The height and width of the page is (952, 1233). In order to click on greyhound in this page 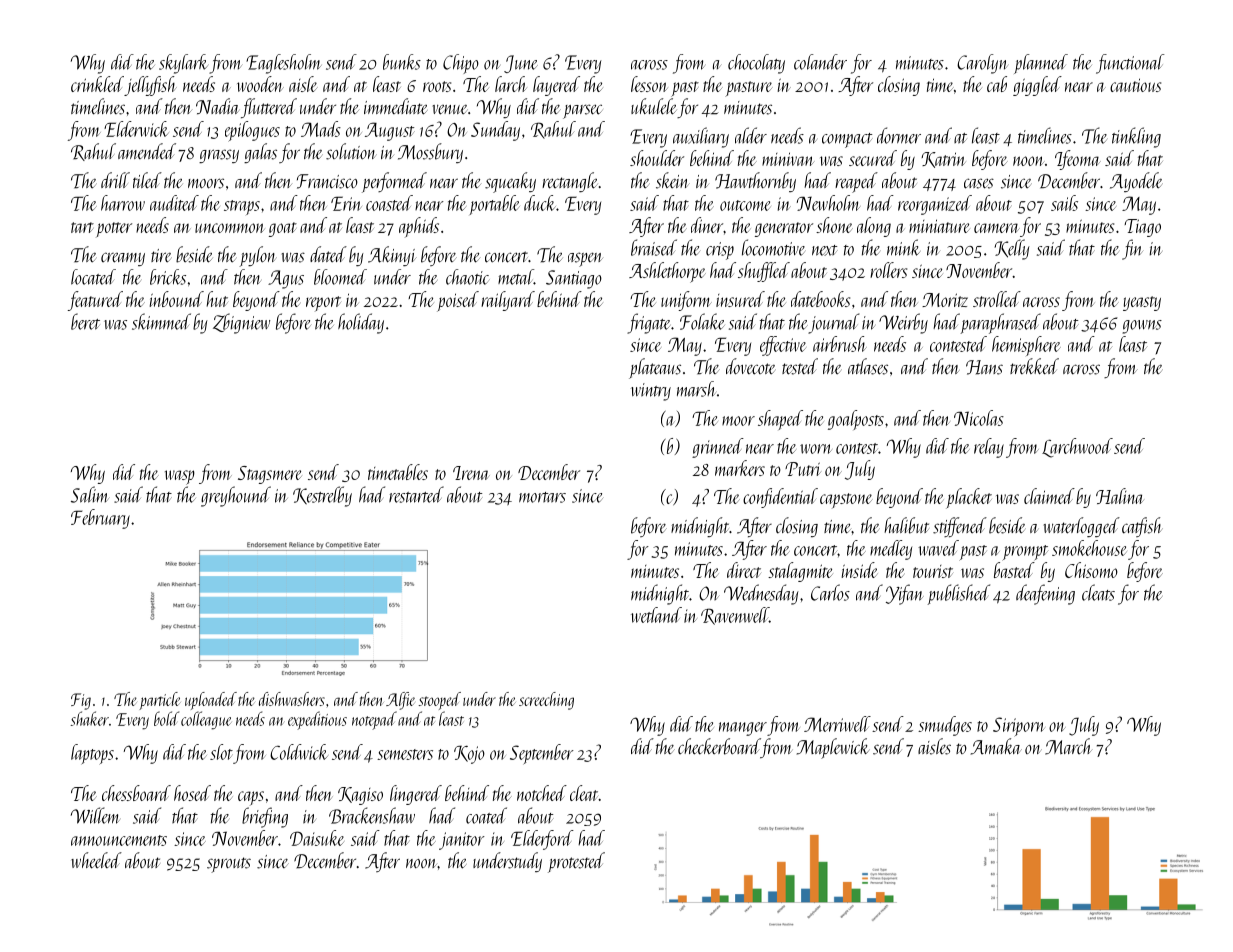, I will do `click(236, 496)`.
